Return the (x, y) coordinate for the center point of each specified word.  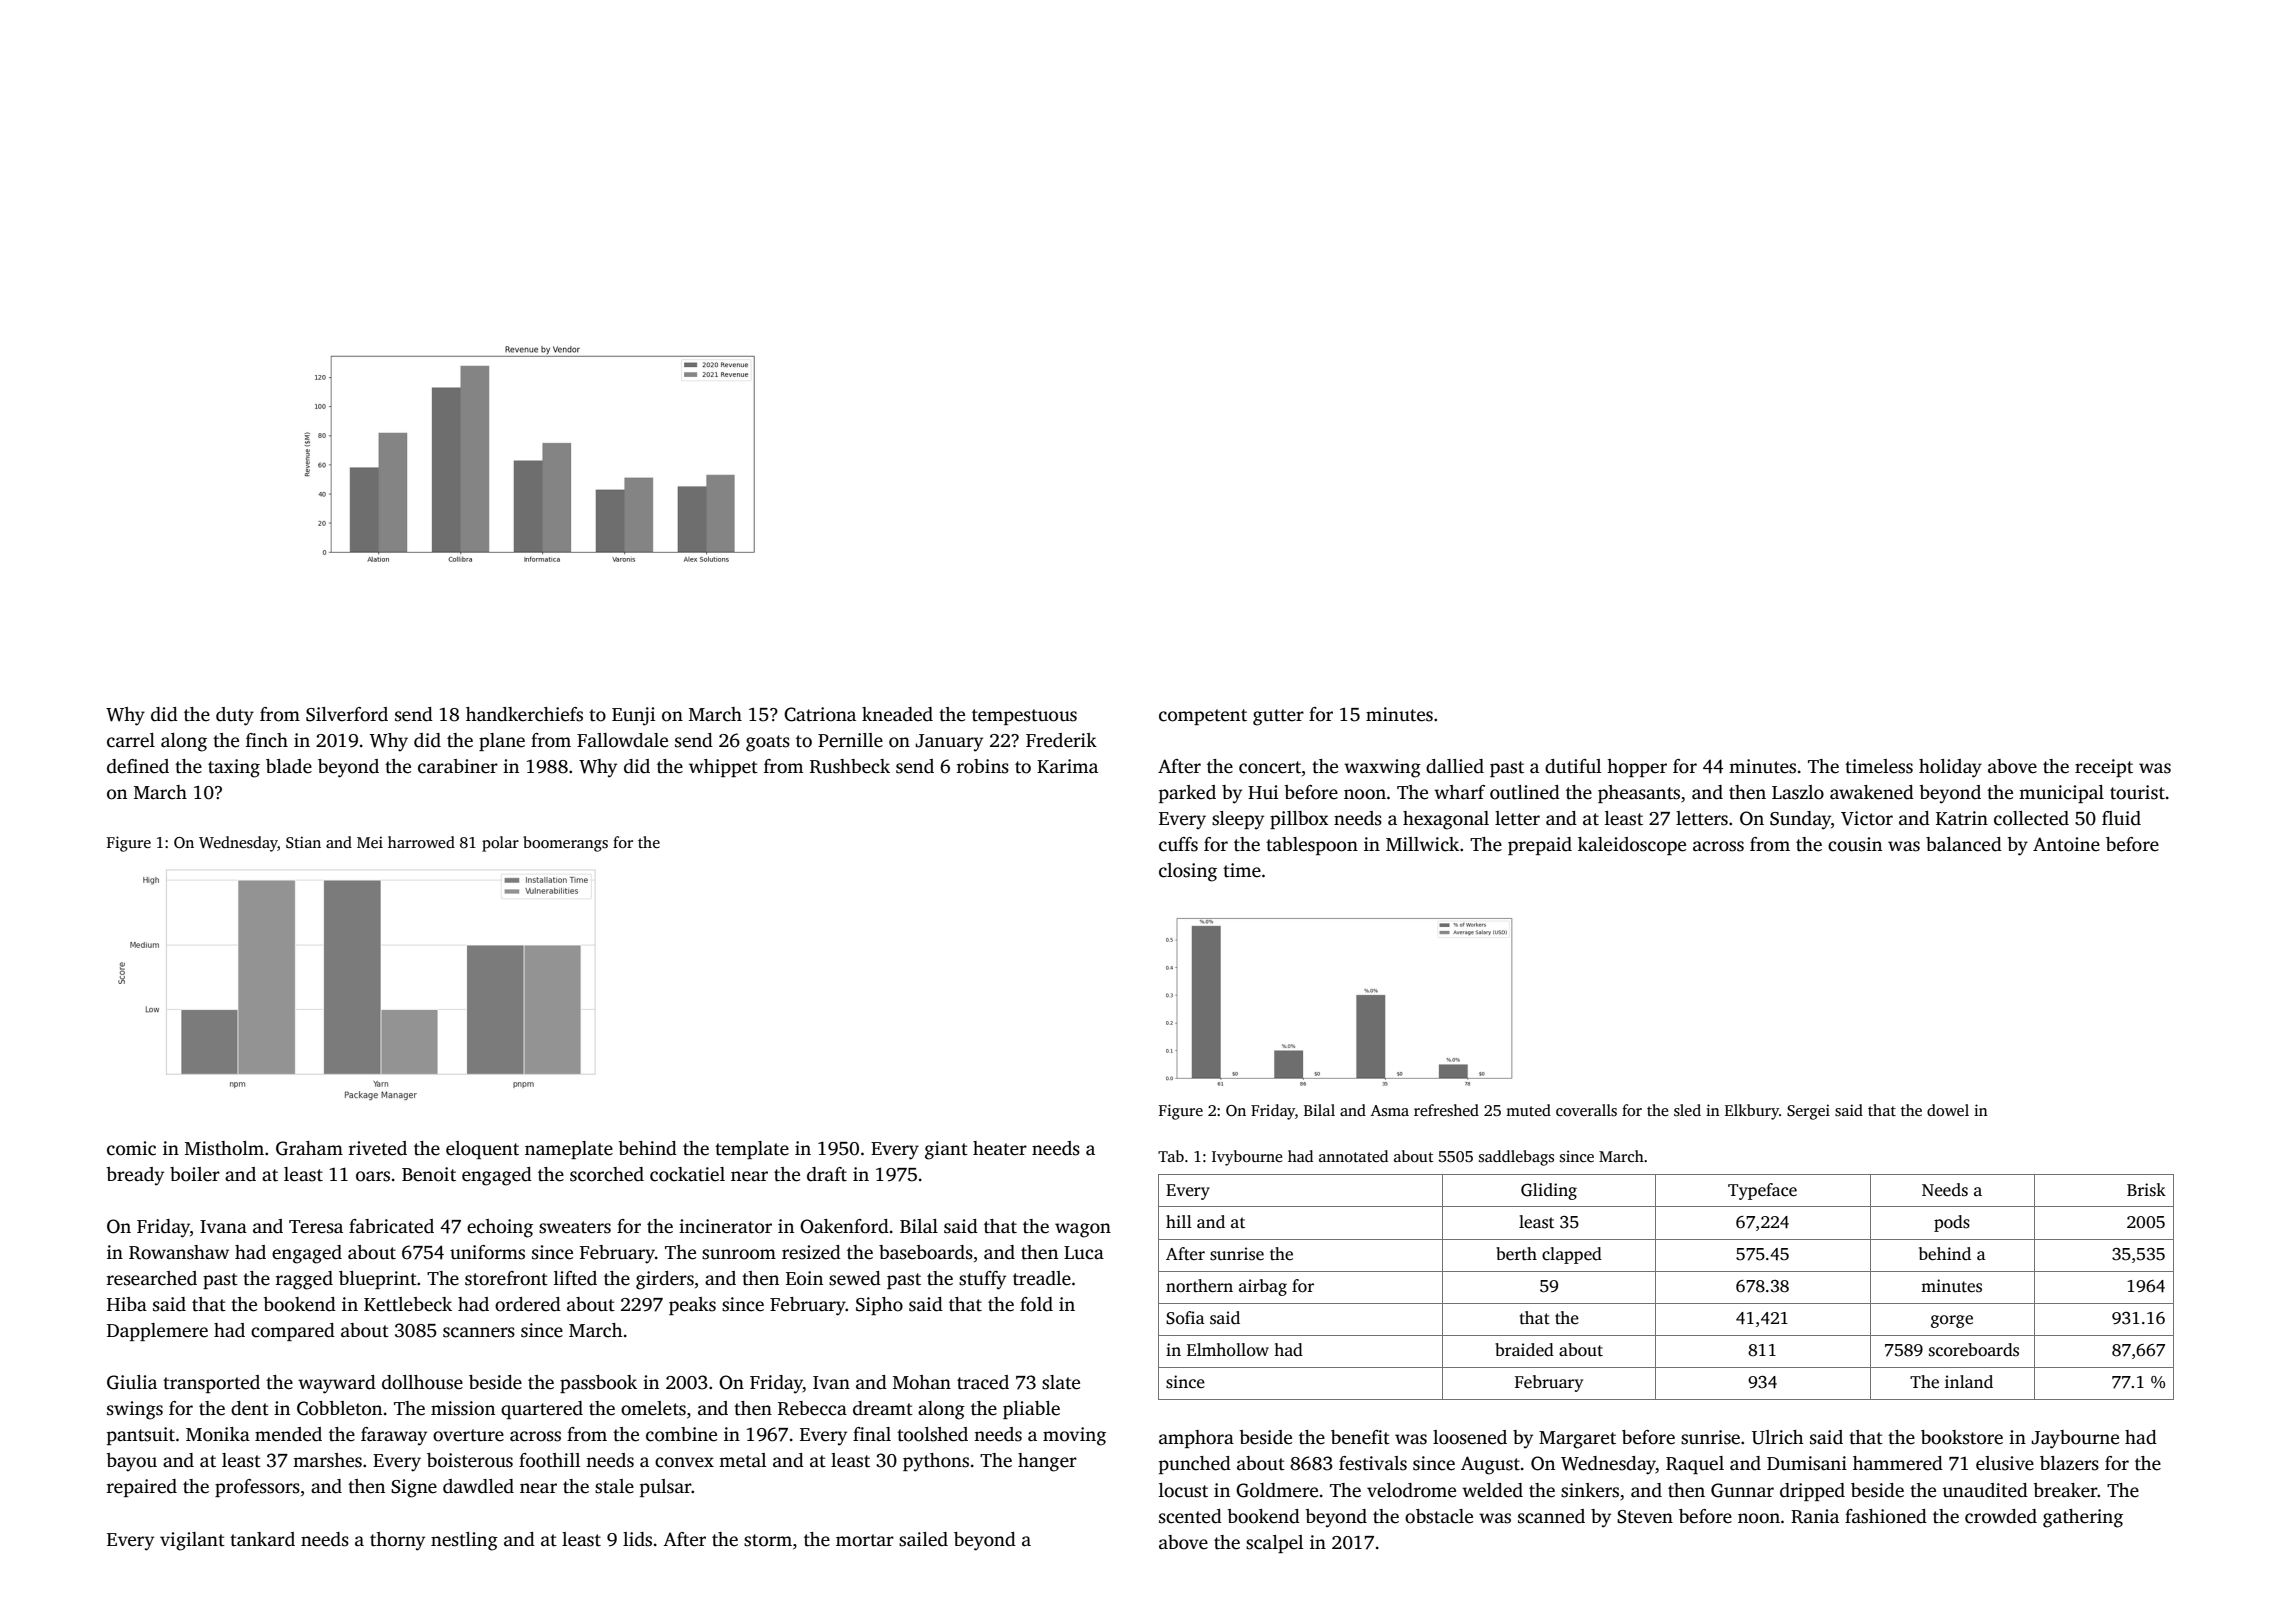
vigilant (192, 1541)
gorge (1952, 1321)
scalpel (1274, 1544)
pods (1952, 1223)
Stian (303, 842)
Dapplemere (157, 1332)
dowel (1948, 1110)
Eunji (633, 716)
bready (135, 1176)
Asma (1390, 1110)
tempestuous (1024, 717)
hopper (1637, 768)
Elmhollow (1228, 1350)
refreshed (1446, 1110)
